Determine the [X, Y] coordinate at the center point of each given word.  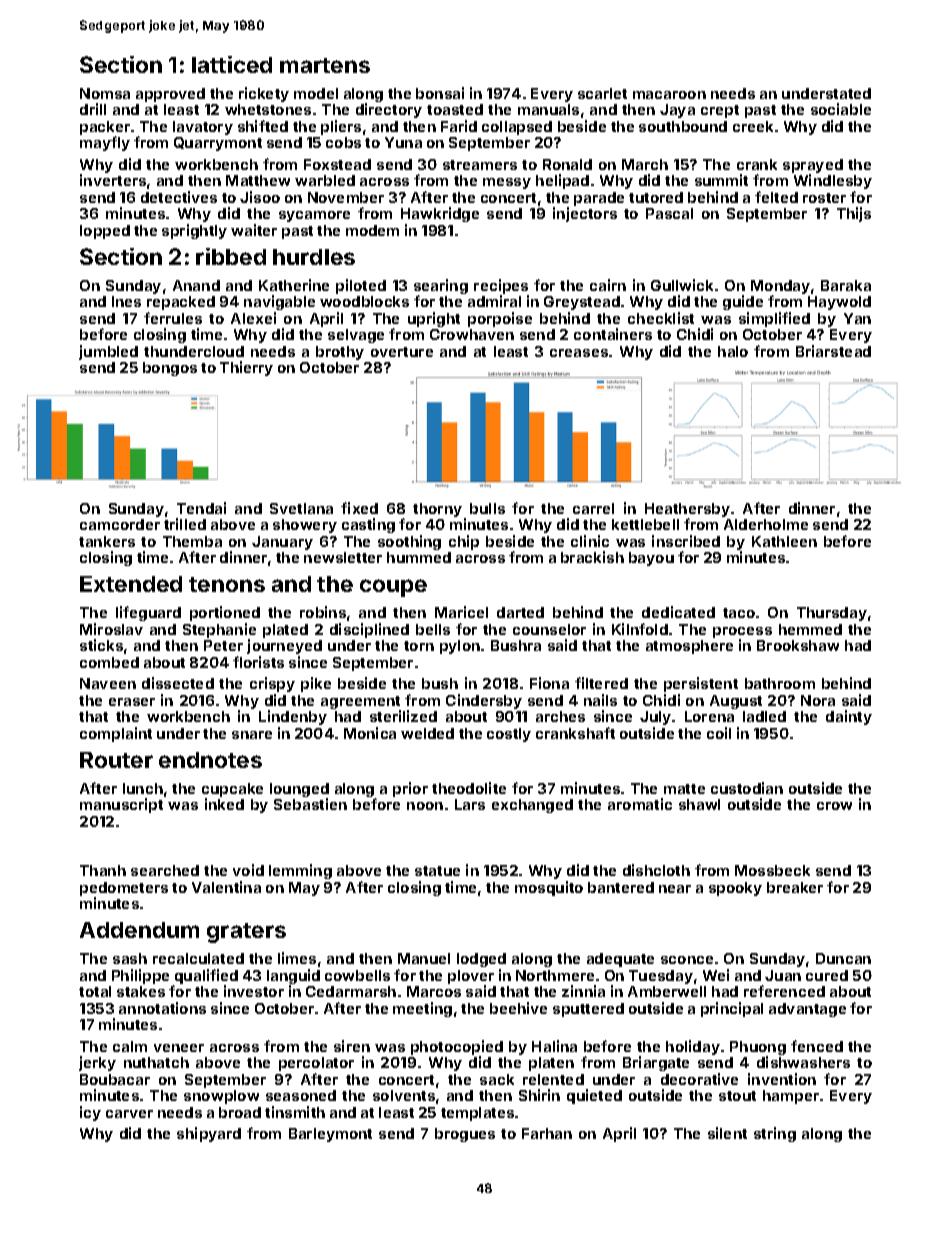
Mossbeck [772, 870]
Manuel [424, 958]
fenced [817, 1046]
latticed [232, 64]
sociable [841, 109]
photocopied [457, 1047]
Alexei [253, 318]
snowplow [221, 1097]
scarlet [602, 93]
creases [579, 353]
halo [733, 351]
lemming [300, 871]
